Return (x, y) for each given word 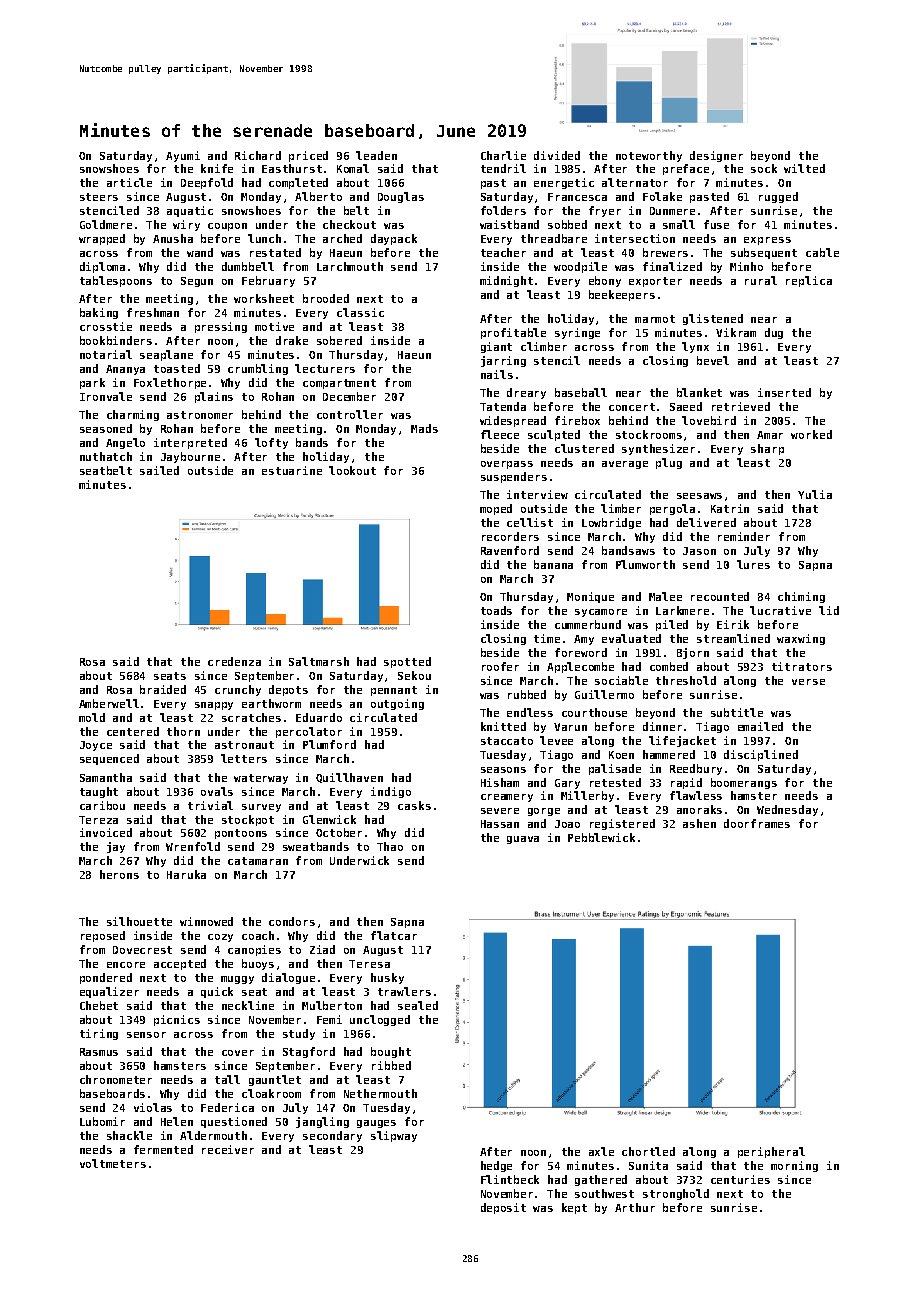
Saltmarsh (319, 661)
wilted (804, 168)
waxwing (801, 639)
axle (601, 1151)
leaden (376, 155)
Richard (258, 155)
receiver (228, 1149)
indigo (391, 792)
